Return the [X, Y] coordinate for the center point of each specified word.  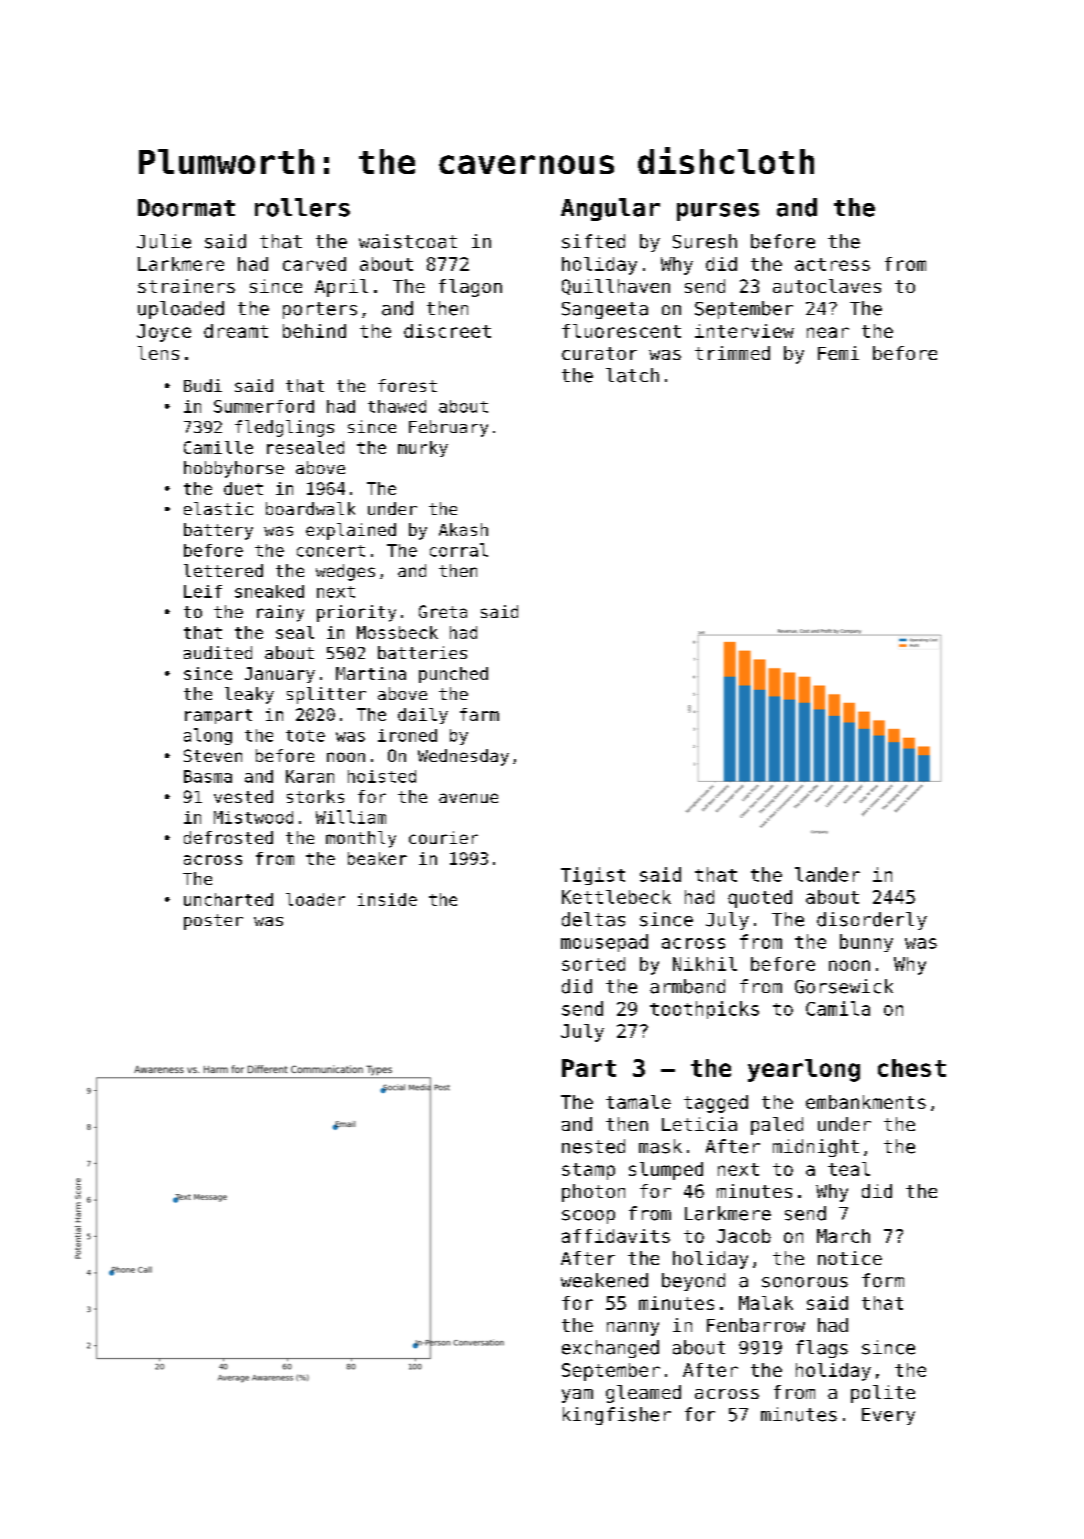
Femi [838, 353]
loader [315, 899]
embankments [866, 1102]
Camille [218, 447]
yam [577, 1396]
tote [305, 736]
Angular [610, 209]
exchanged [610, 1349]
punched [453, 675]
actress [832, 264]
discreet [447, 331]
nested [593, 1146]
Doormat [186, 208]
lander [827, 874]
